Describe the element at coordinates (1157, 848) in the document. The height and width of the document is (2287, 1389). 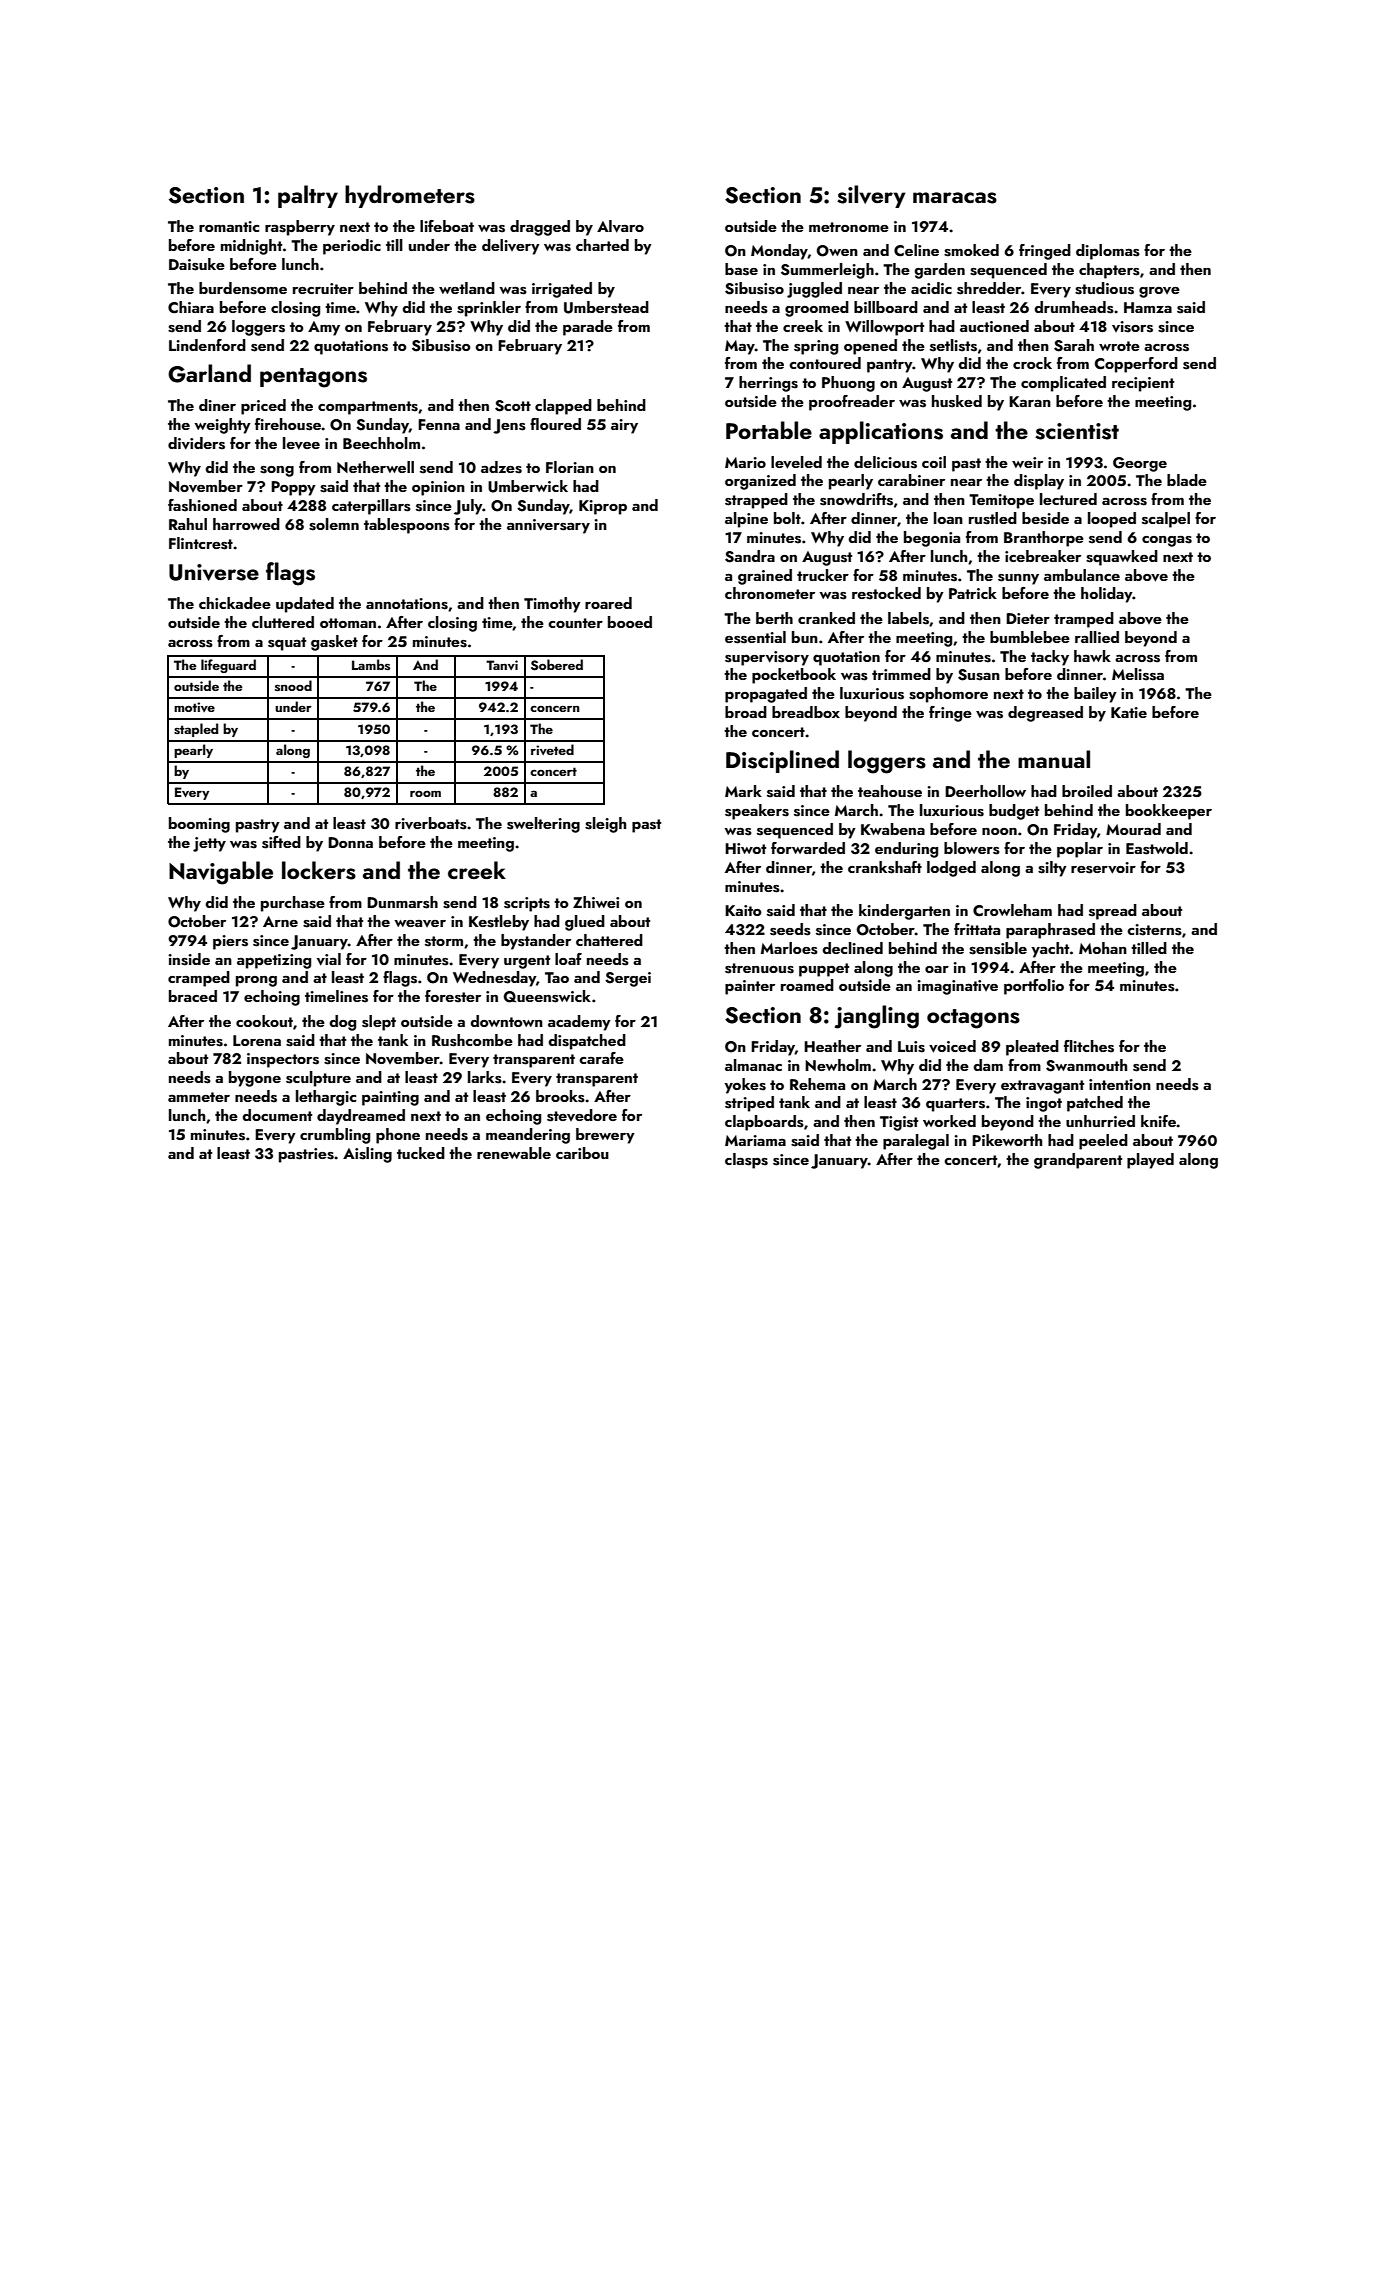
I see `Eastwold` at that location.
